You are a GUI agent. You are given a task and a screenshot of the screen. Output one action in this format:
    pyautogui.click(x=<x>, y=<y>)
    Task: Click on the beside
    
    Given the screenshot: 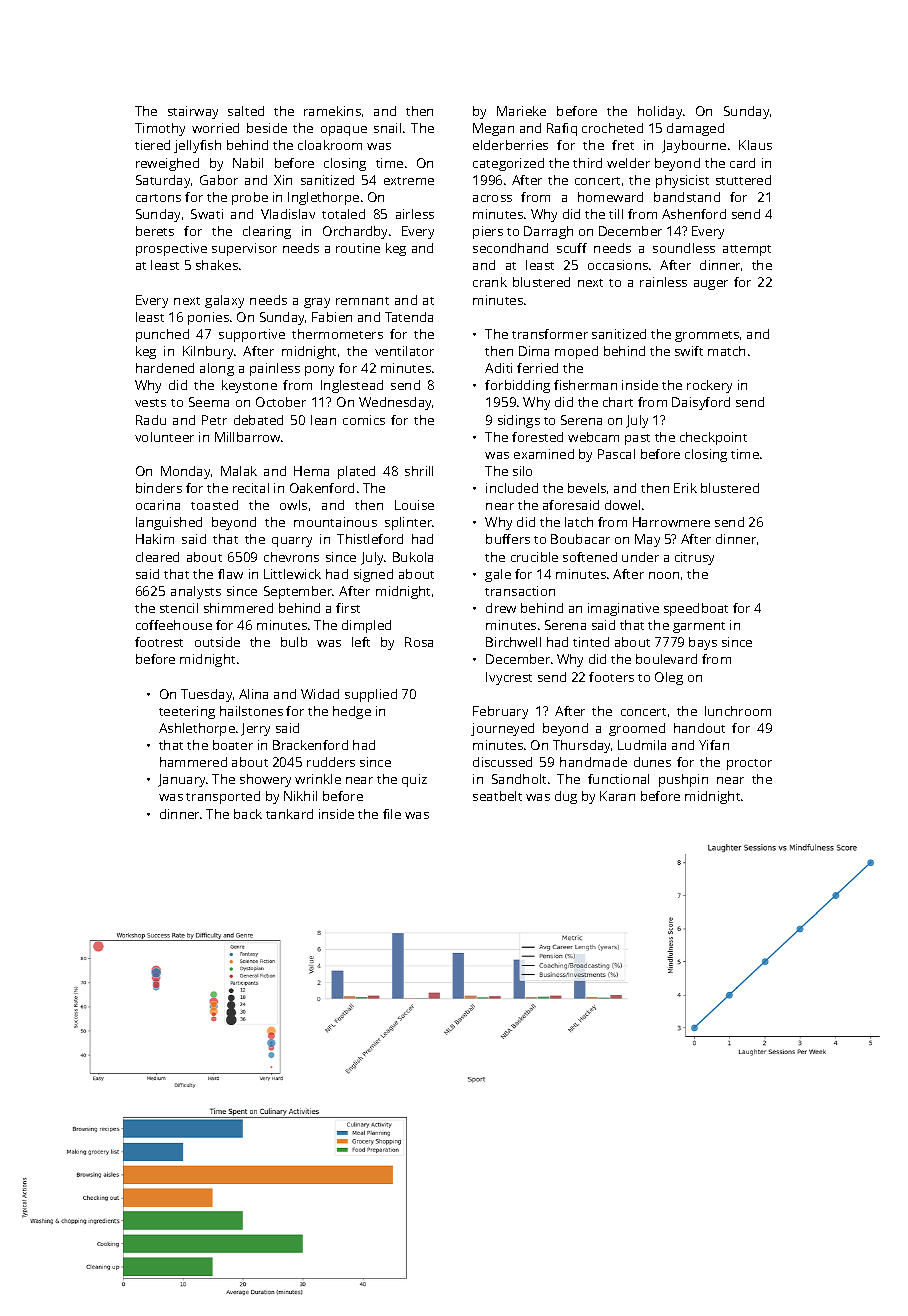 What is the action you would take?
    pyautogui.click(x=267, y=128)
